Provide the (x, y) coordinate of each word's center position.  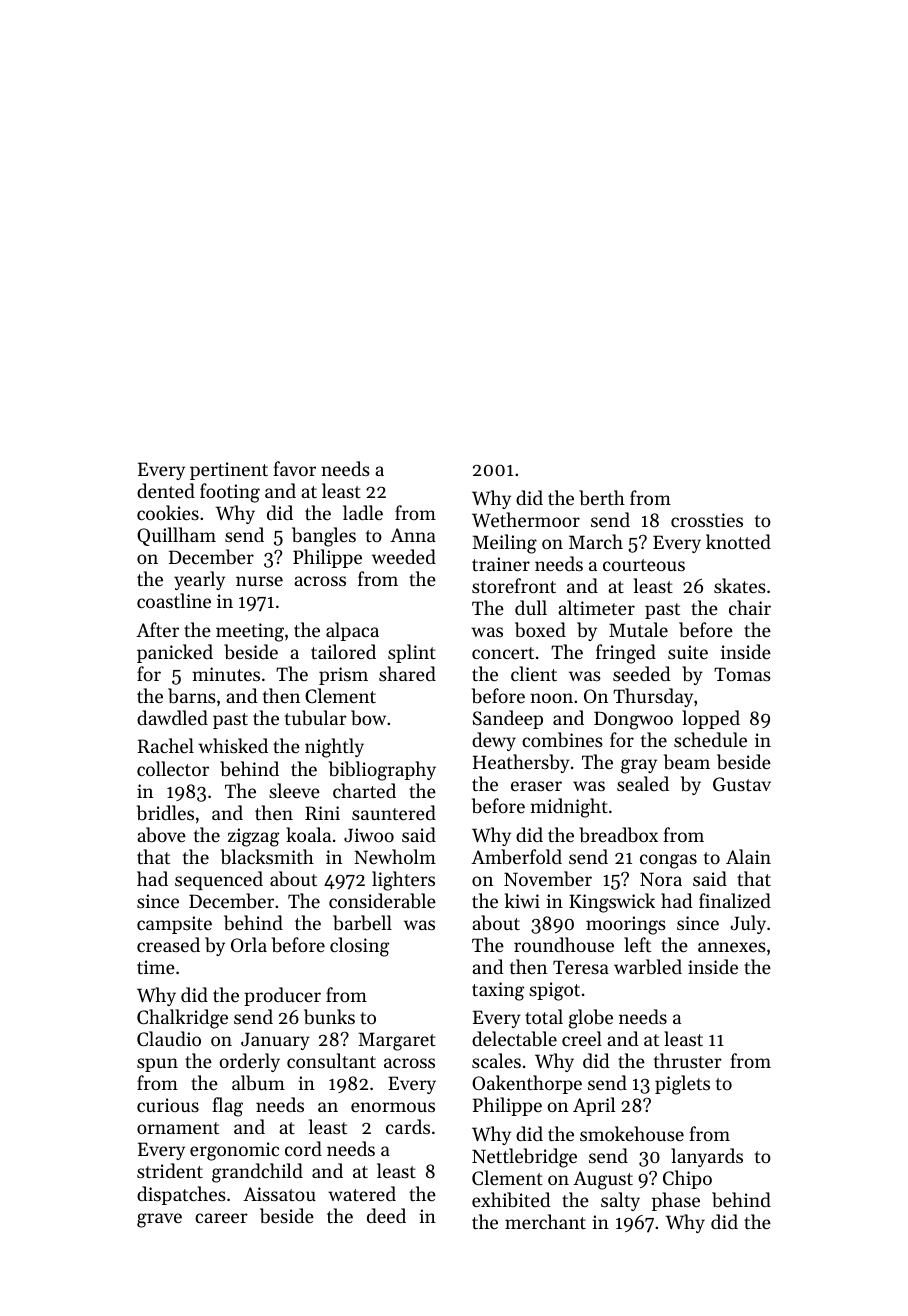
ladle (363, 512)
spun (157, 1065)
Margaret (397, 1041)
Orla (249, 944)
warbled (648, 967)
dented (166, 490)
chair (750, 607)
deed (386, 1215)
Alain (748, 856)
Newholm (395, 856)
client (534, 673)
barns (192, 696)
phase (676, 1201)
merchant (545, 1221)
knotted (738, 541)
